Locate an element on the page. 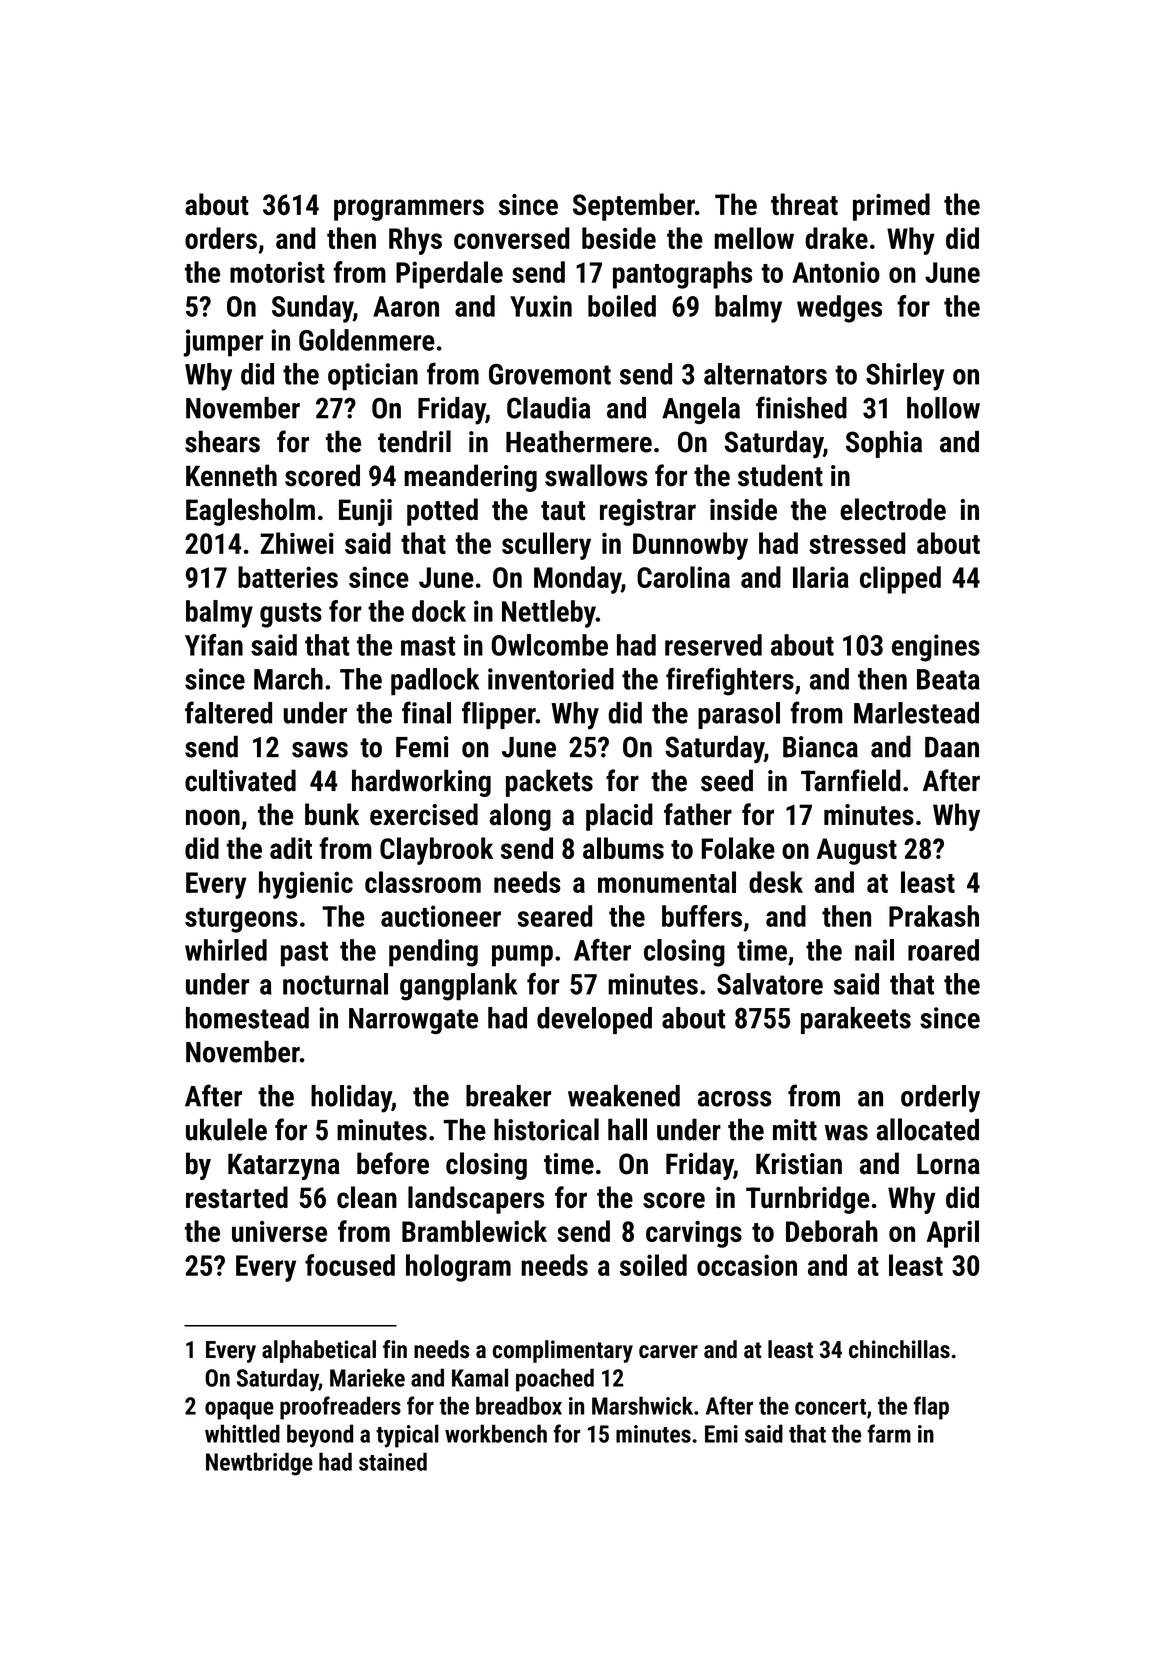  Yifan is located at coordinates (214, 645).
